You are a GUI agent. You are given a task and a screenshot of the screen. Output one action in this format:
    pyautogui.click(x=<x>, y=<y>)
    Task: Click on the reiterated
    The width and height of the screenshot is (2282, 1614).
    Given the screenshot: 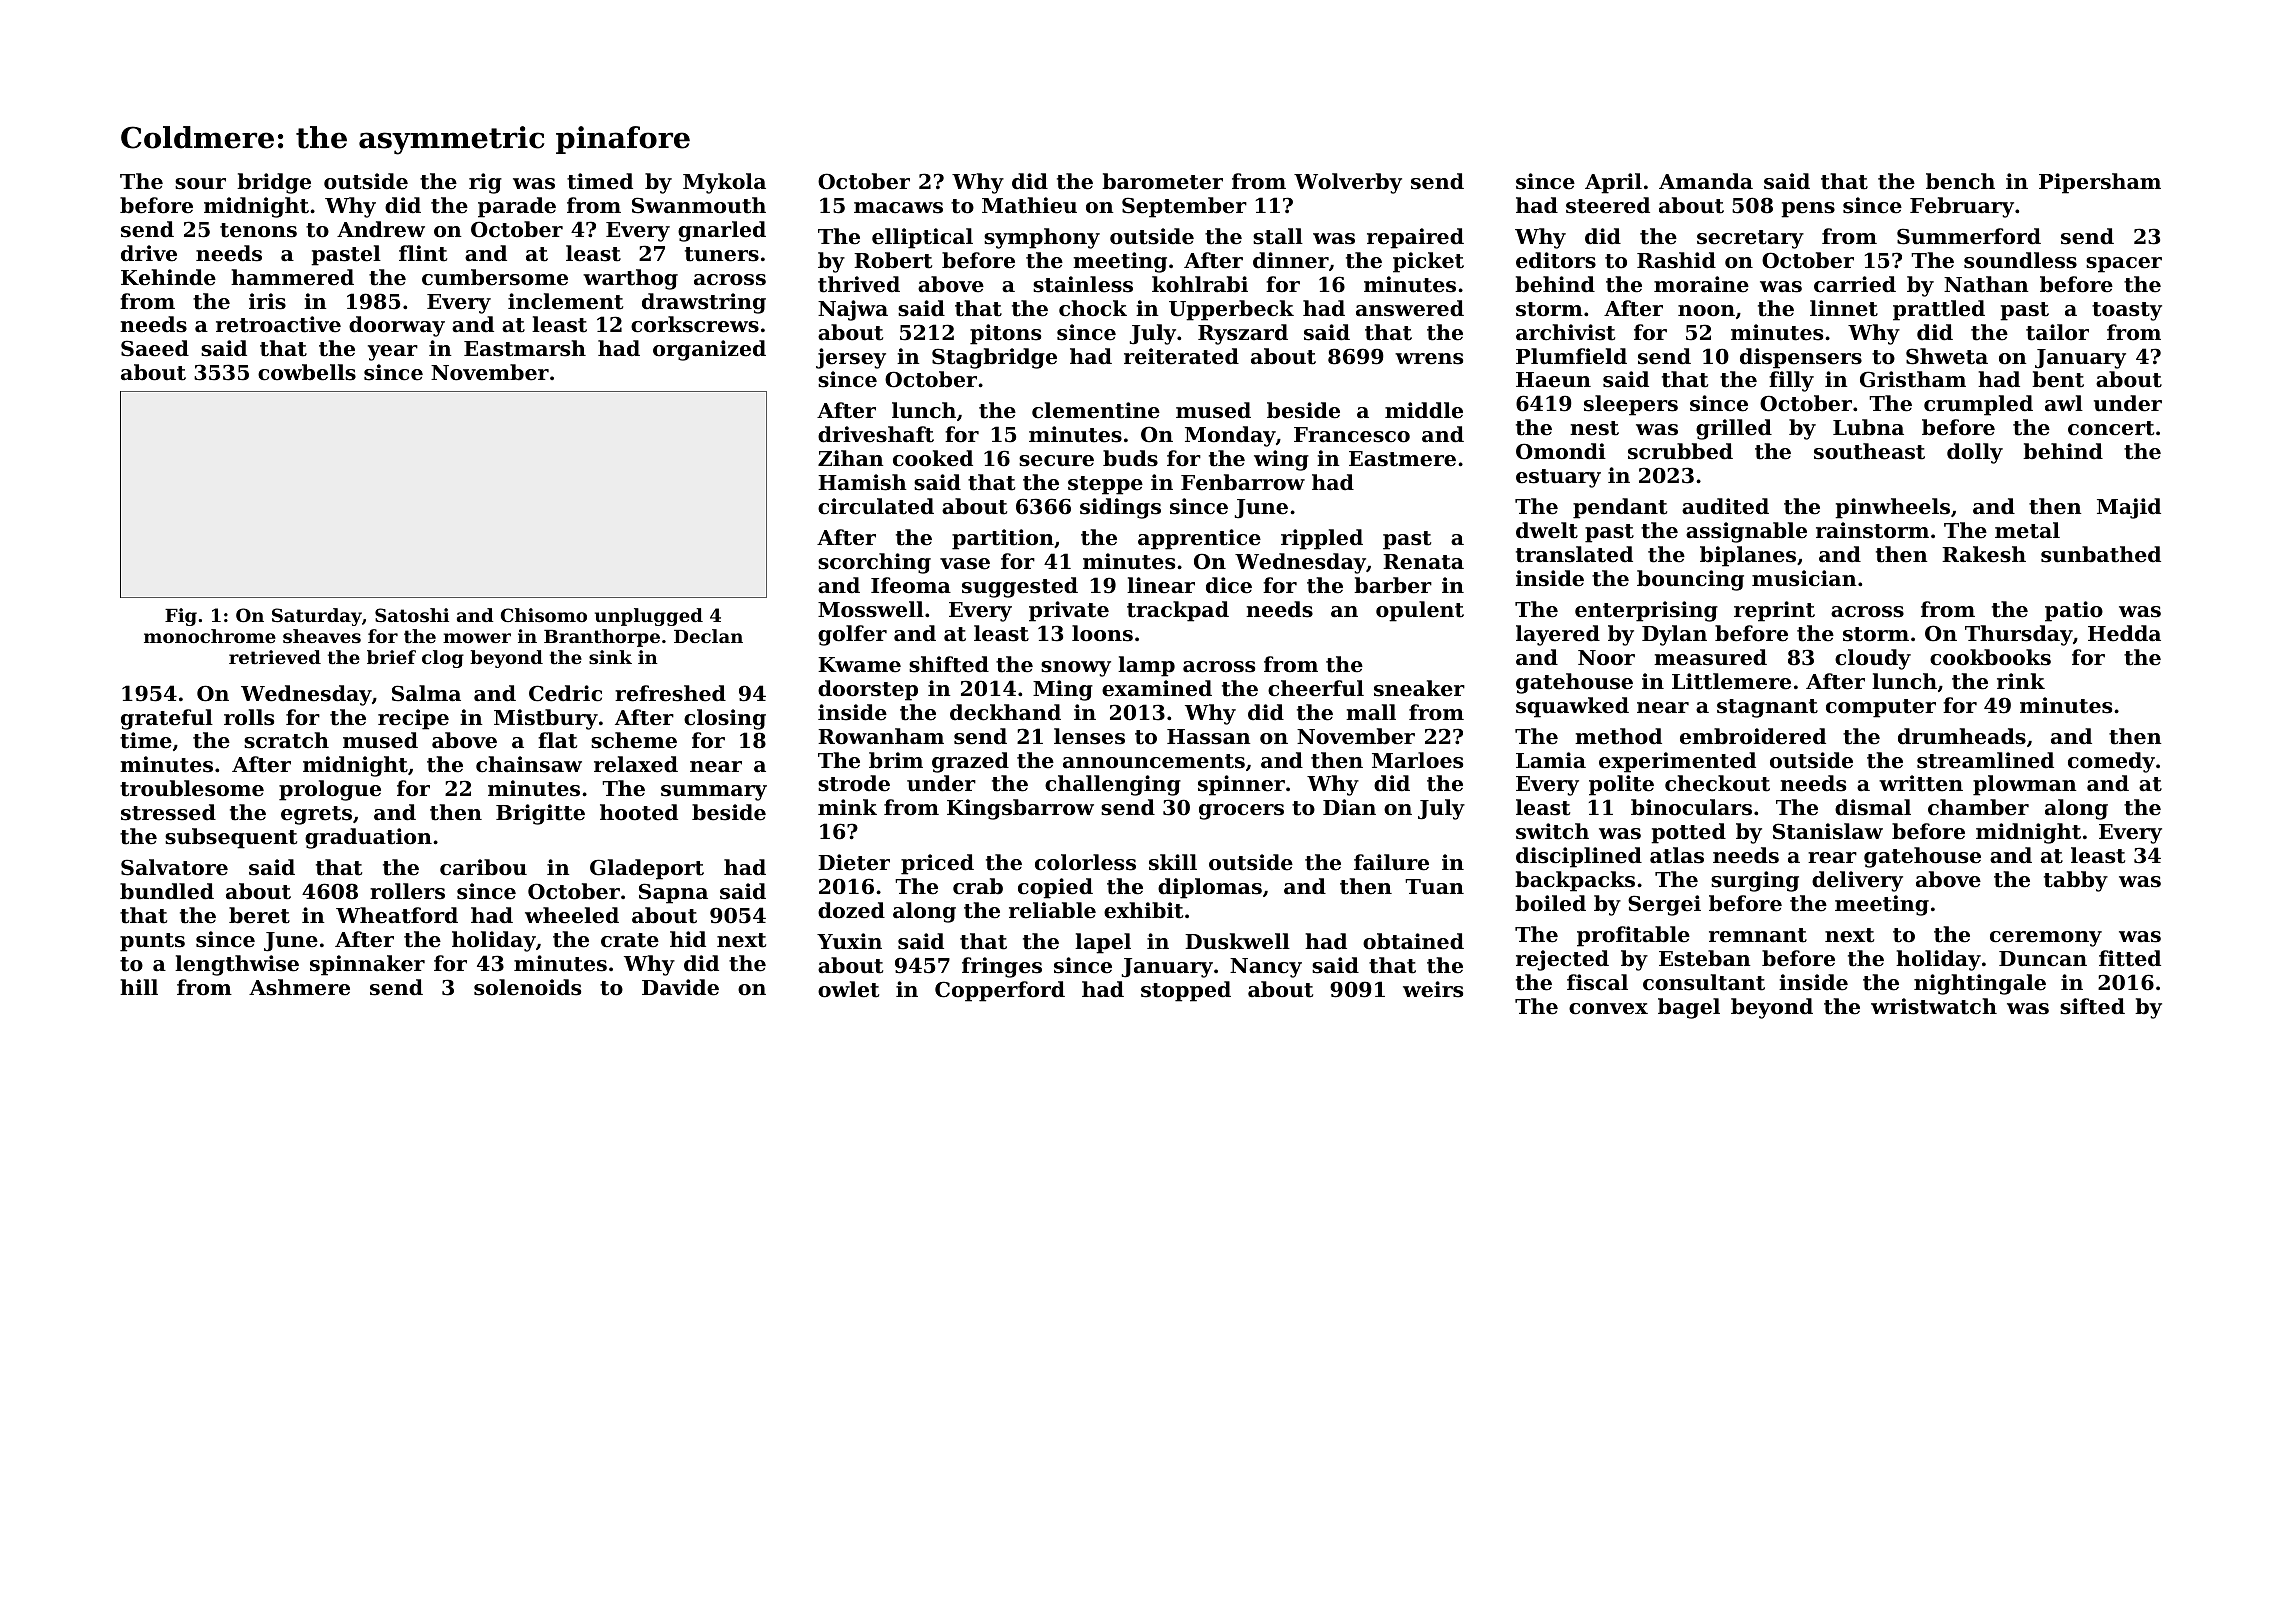 What is the action you would take?
    pyautogui.click(x=1181, y=356)
